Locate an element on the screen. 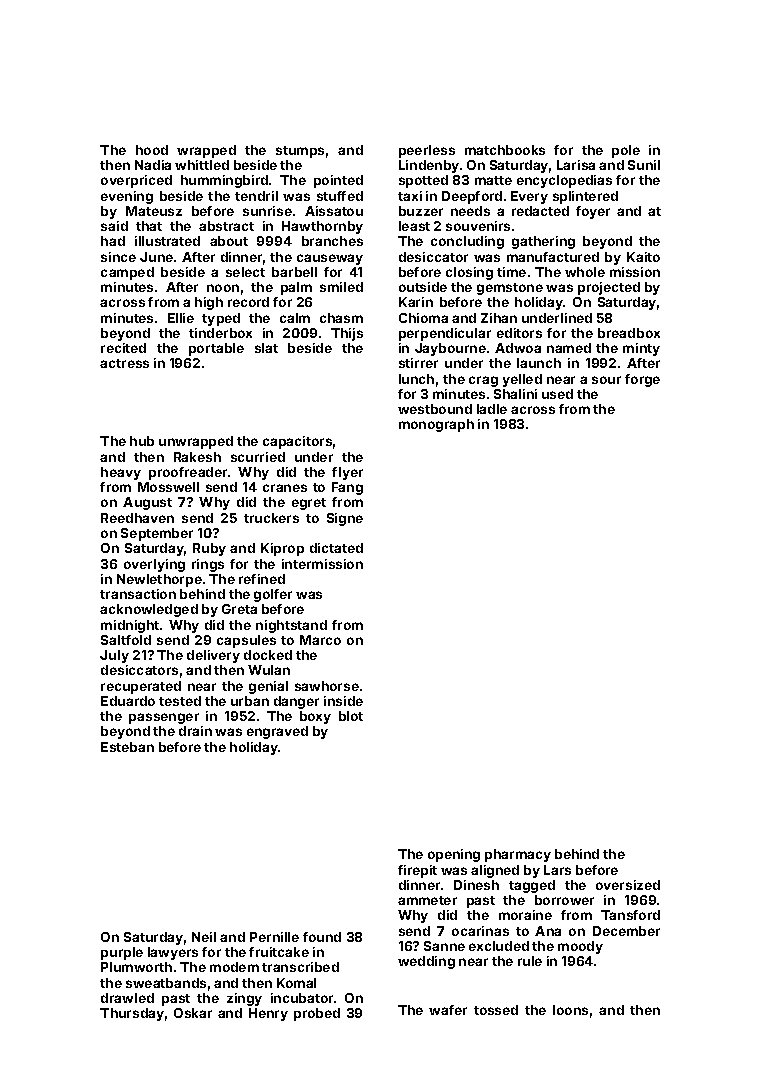 The height and width of the screenshot is (1081, 762). Ellie is located at coordinates (181, 318).
